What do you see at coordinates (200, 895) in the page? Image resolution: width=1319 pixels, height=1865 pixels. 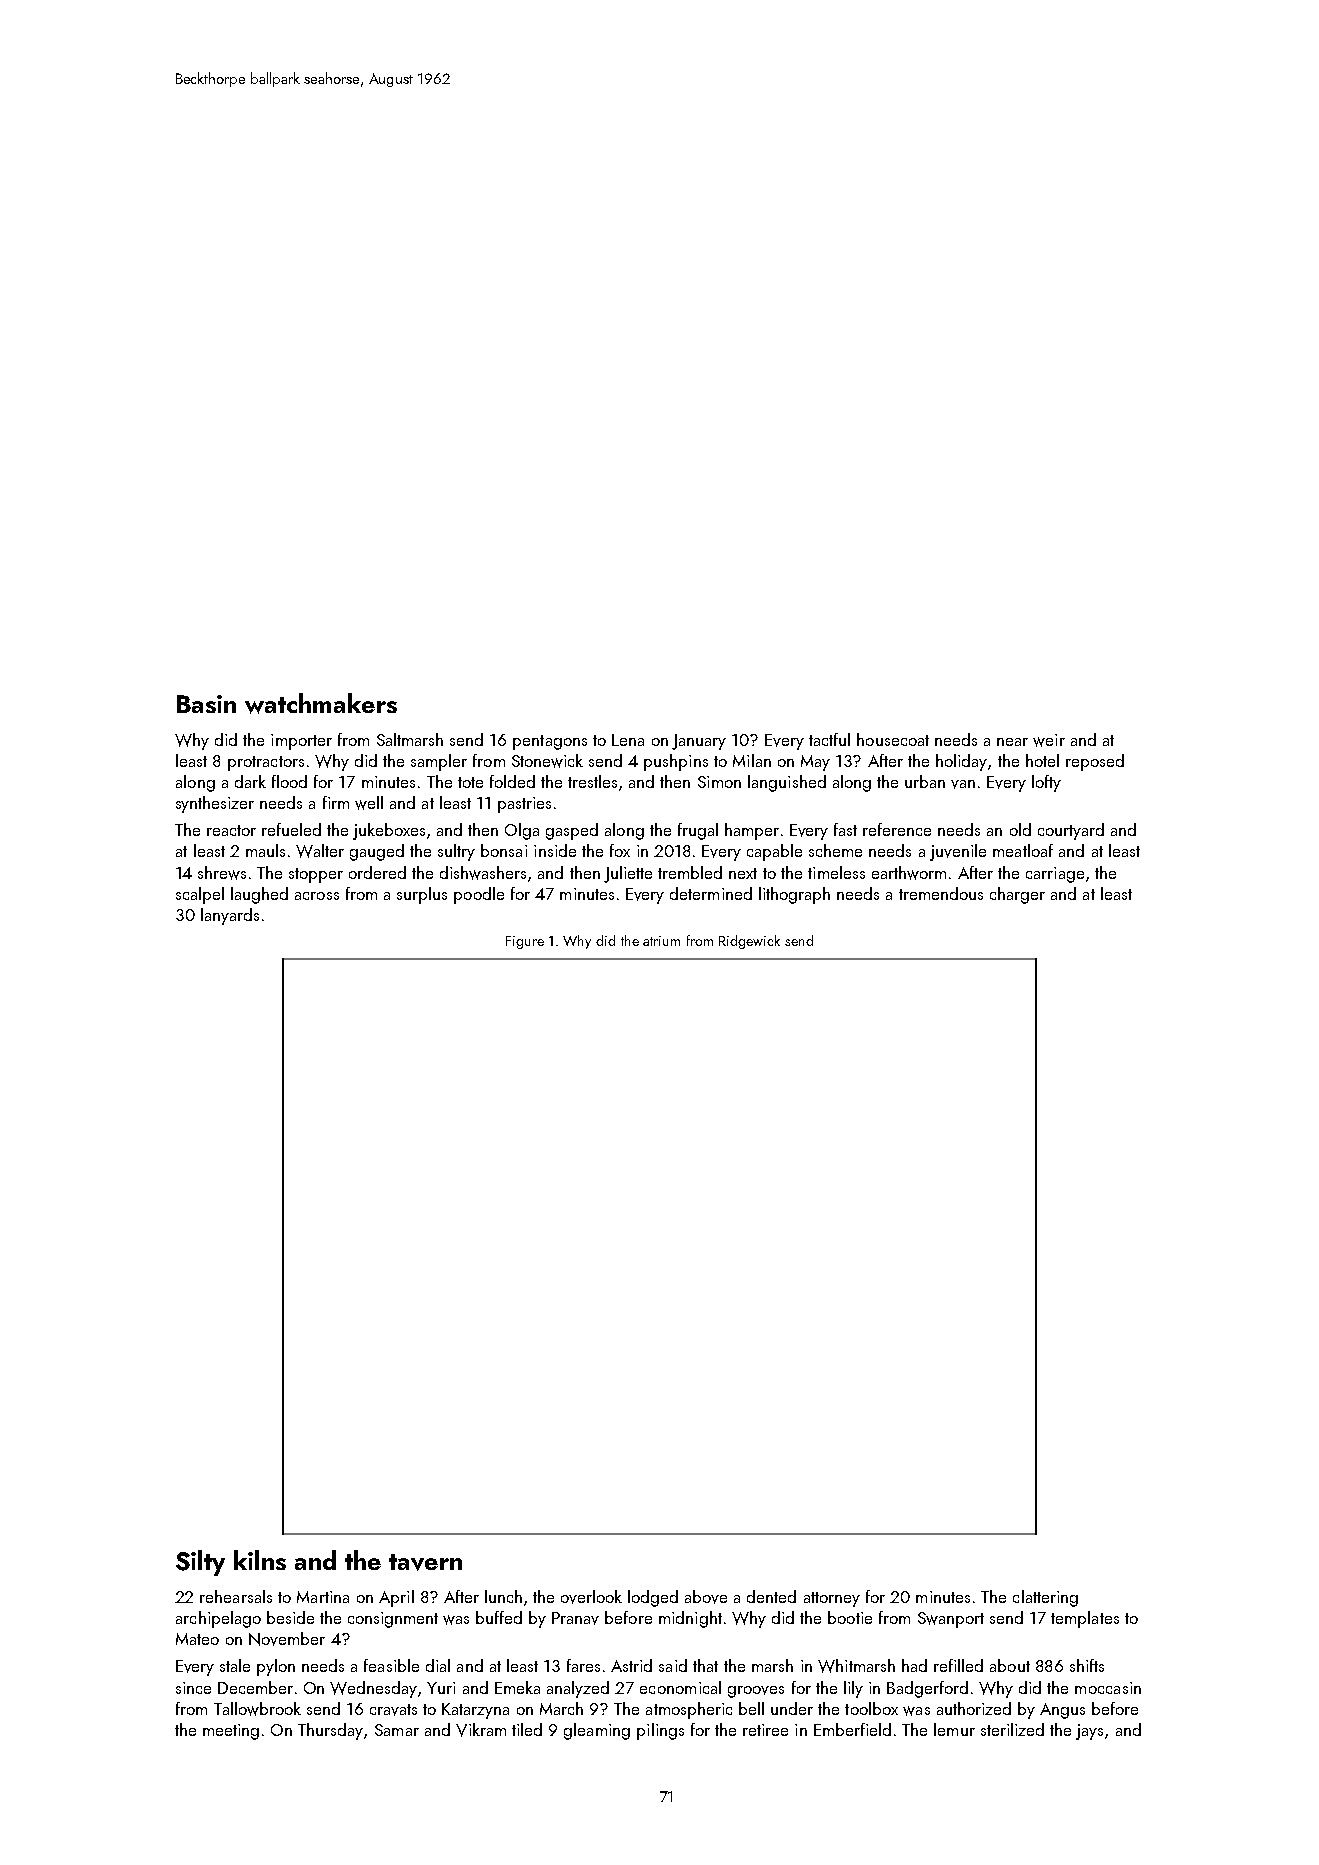 I see `scalpel` at bounding box center [200, 895].
